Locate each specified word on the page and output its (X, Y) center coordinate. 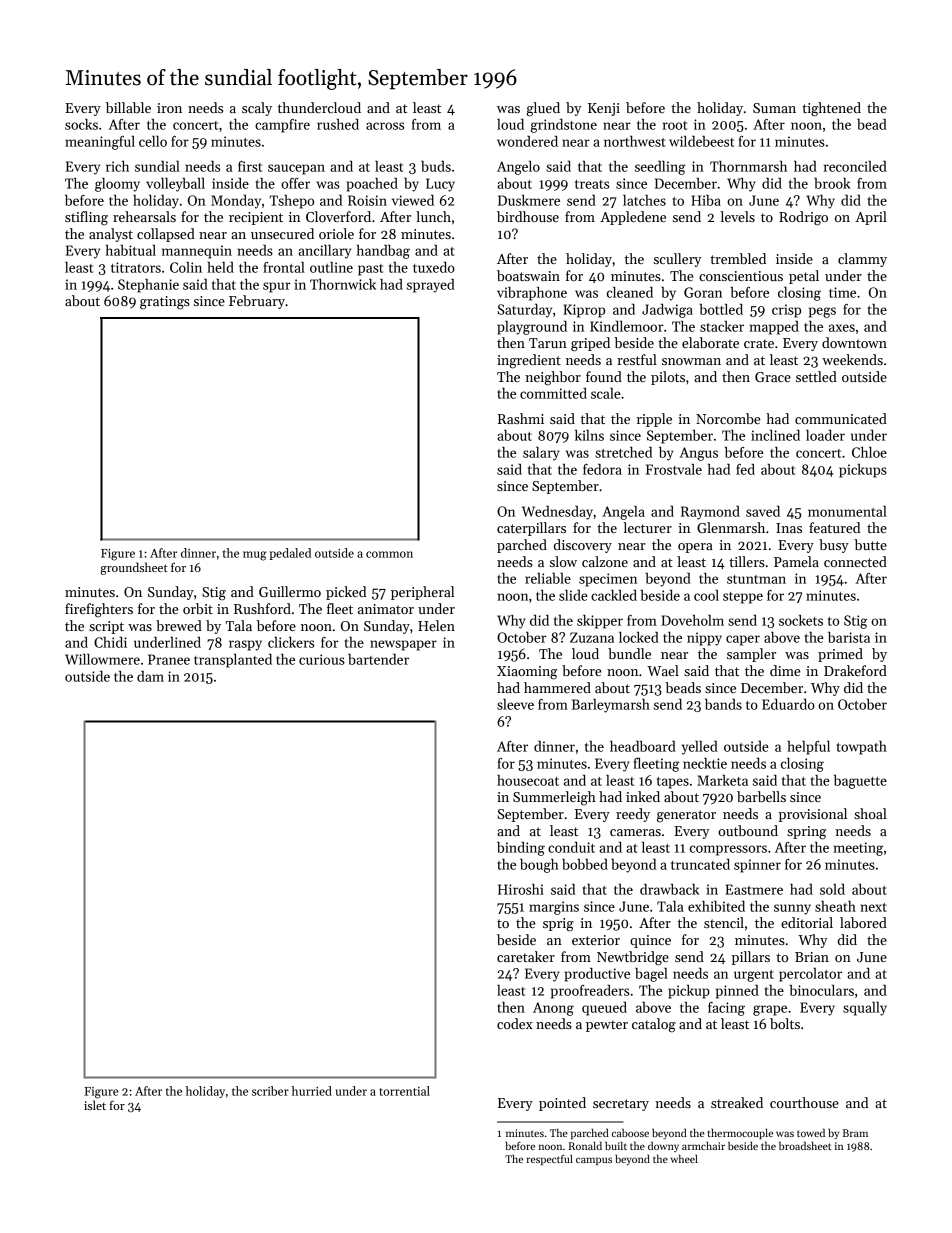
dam (150, 676)
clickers (291, 642)
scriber (270, 1091)
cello (153, 141)
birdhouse (528, 216)
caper (743, 640)
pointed (562, 1104)
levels (737, 216)
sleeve (515, 704)
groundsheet (134, 568)
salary (541, 454)
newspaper (403, 645)
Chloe (869, 452)
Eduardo (788, 704)
